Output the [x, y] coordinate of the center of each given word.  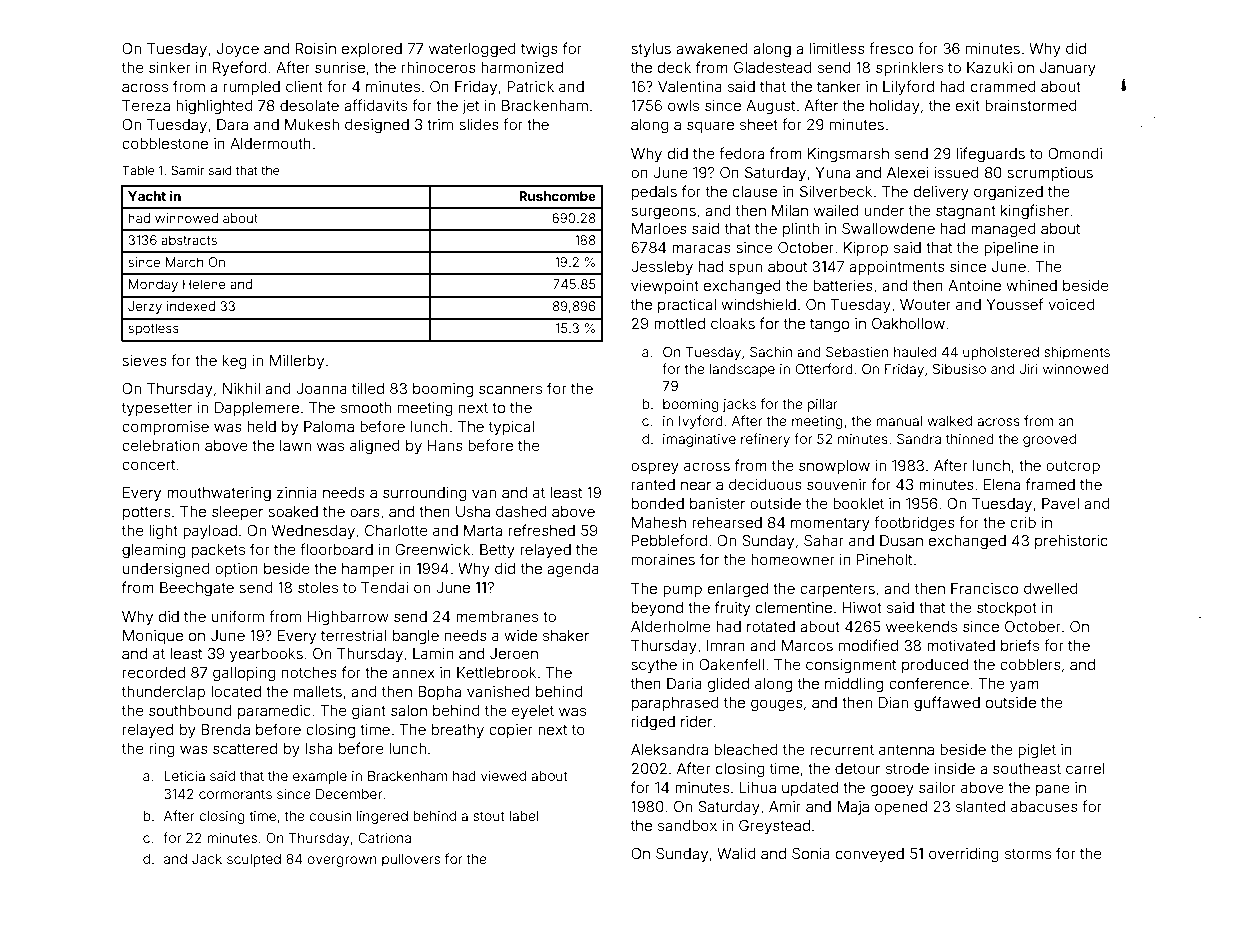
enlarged [738, 590]
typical [511, 428]
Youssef [1014, 304]
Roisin [315, 48]
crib [1023, 522]
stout [489, 816]
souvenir [837, 484]
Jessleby [662, 268]
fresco [891, 48]
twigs [539, 50]
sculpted [254, 860]
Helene [204, 284]
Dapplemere [257, 409]
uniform [238, 616]
